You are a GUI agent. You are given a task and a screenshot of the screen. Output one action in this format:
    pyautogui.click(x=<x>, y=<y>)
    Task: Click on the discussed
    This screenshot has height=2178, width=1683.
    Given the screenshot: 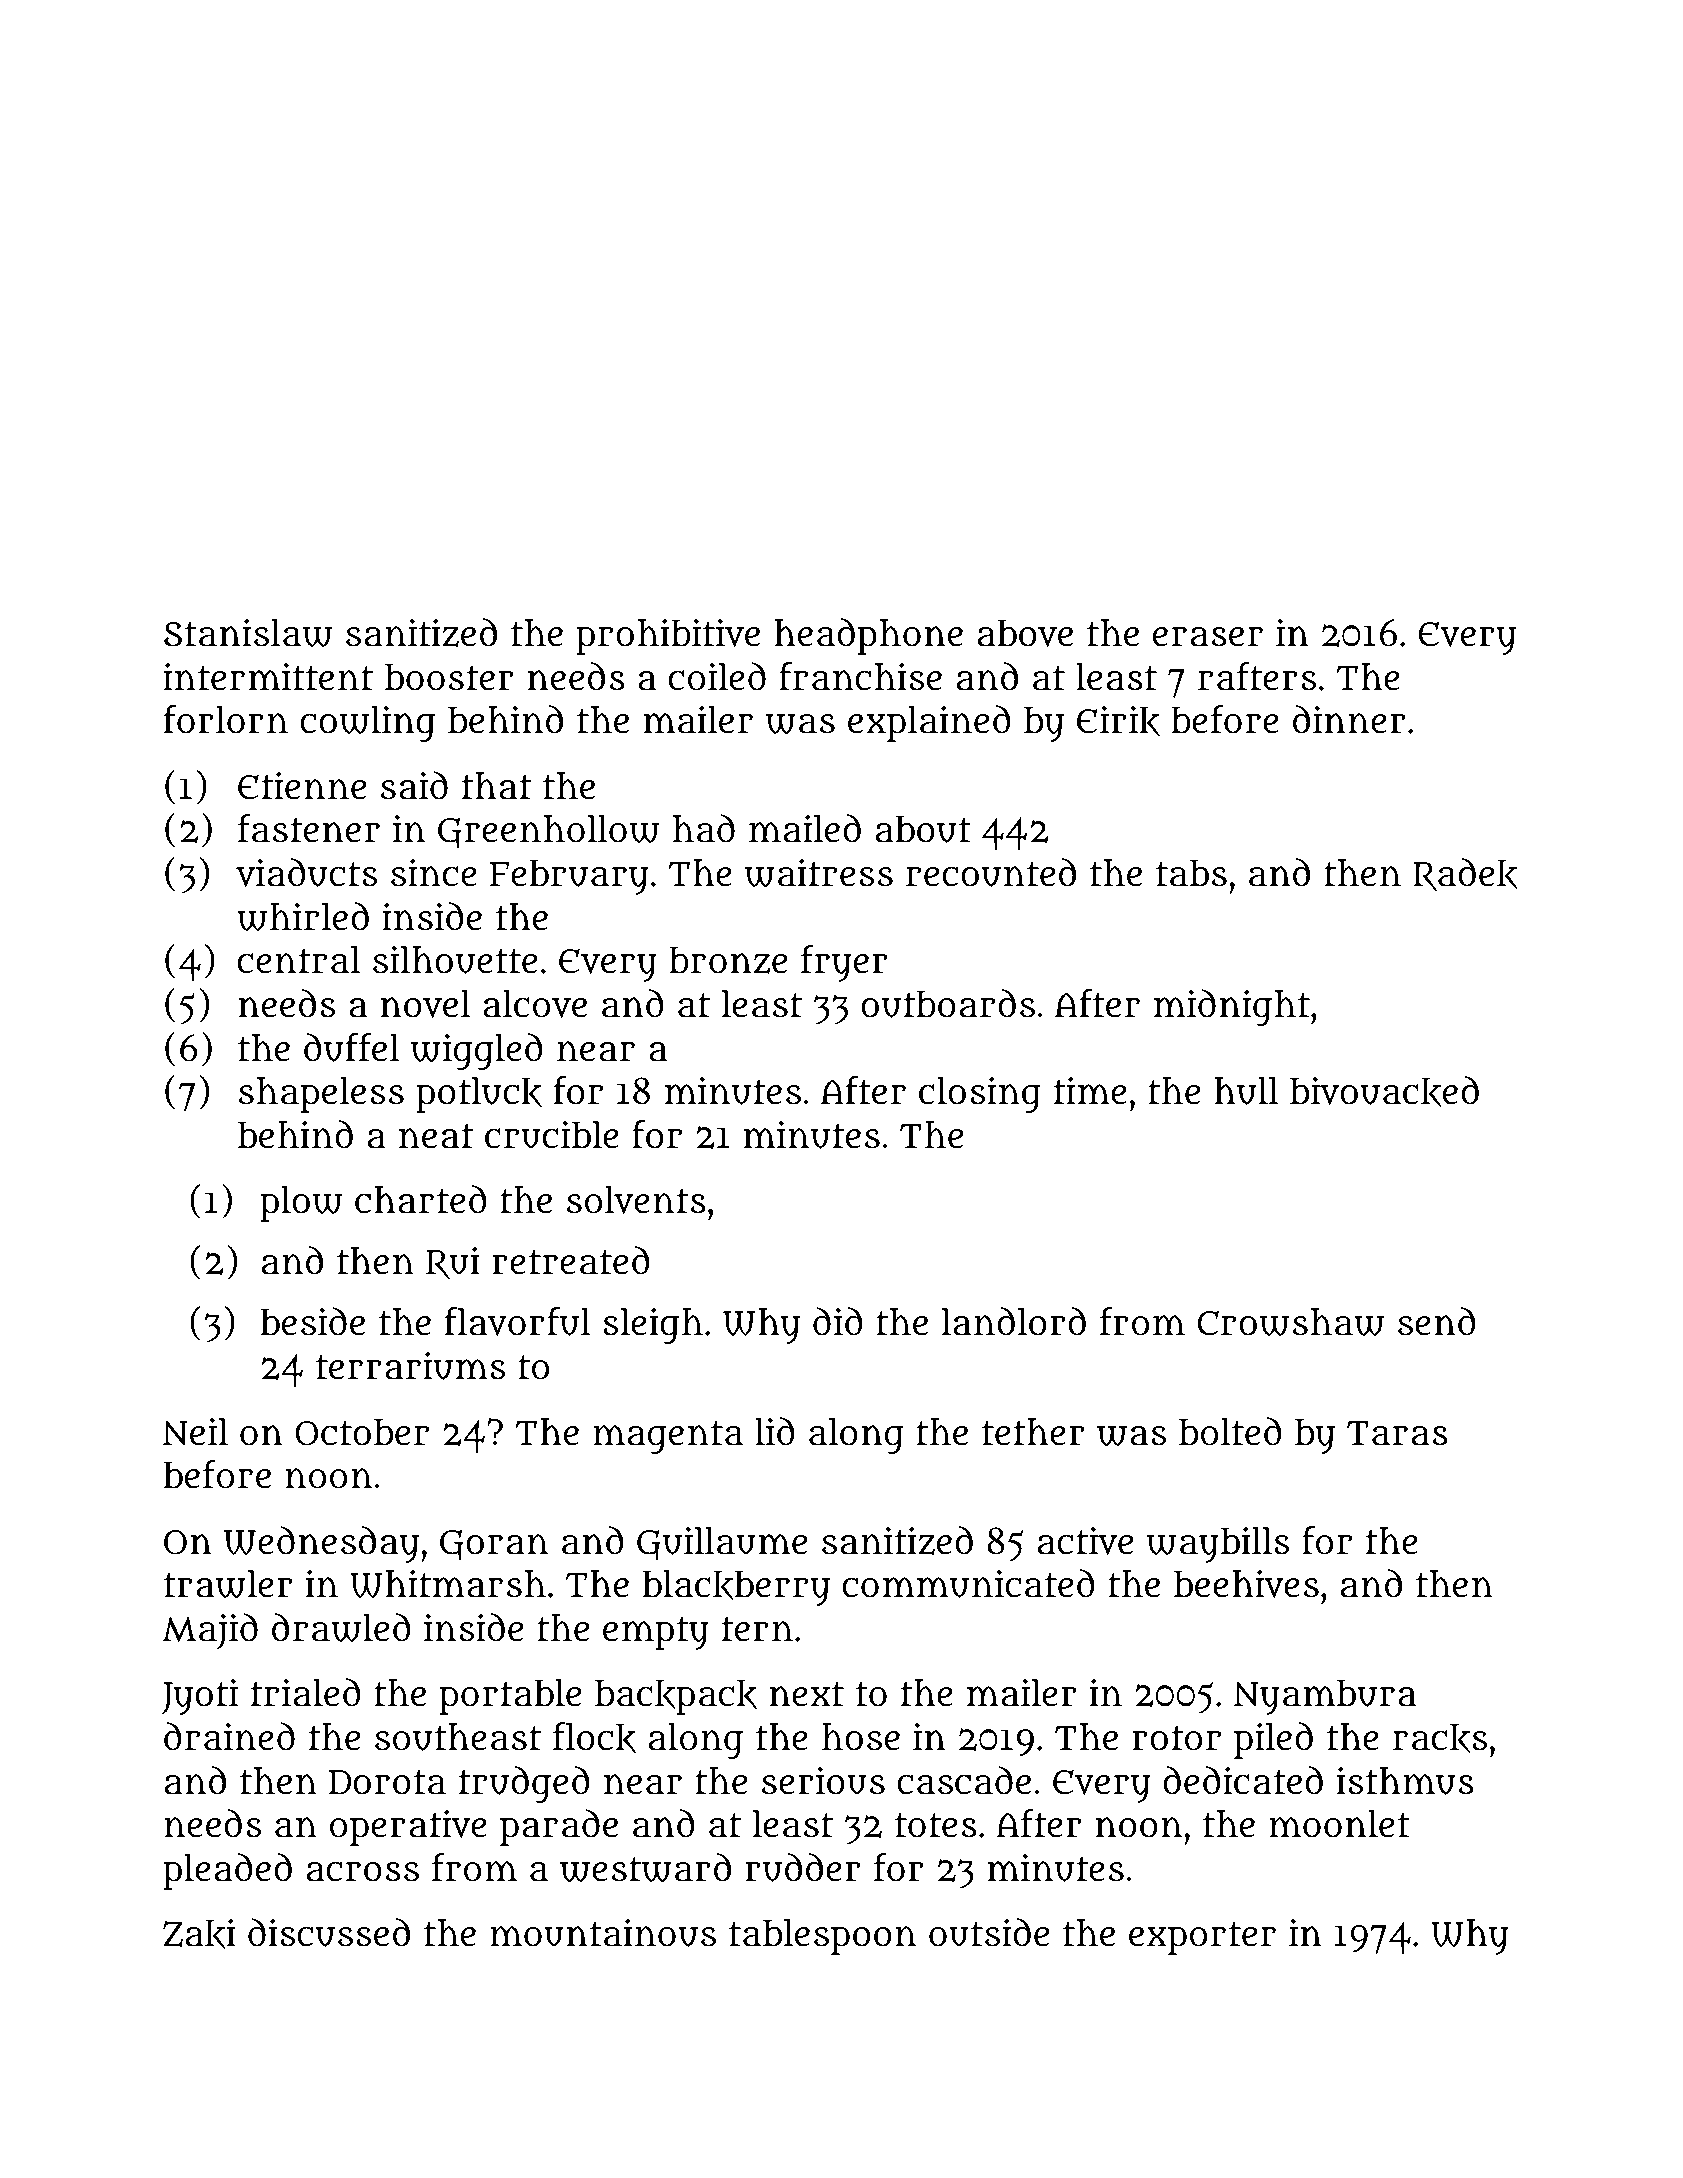 What is the action you would take?
    pyautogui.click(x=329, y=1932)
